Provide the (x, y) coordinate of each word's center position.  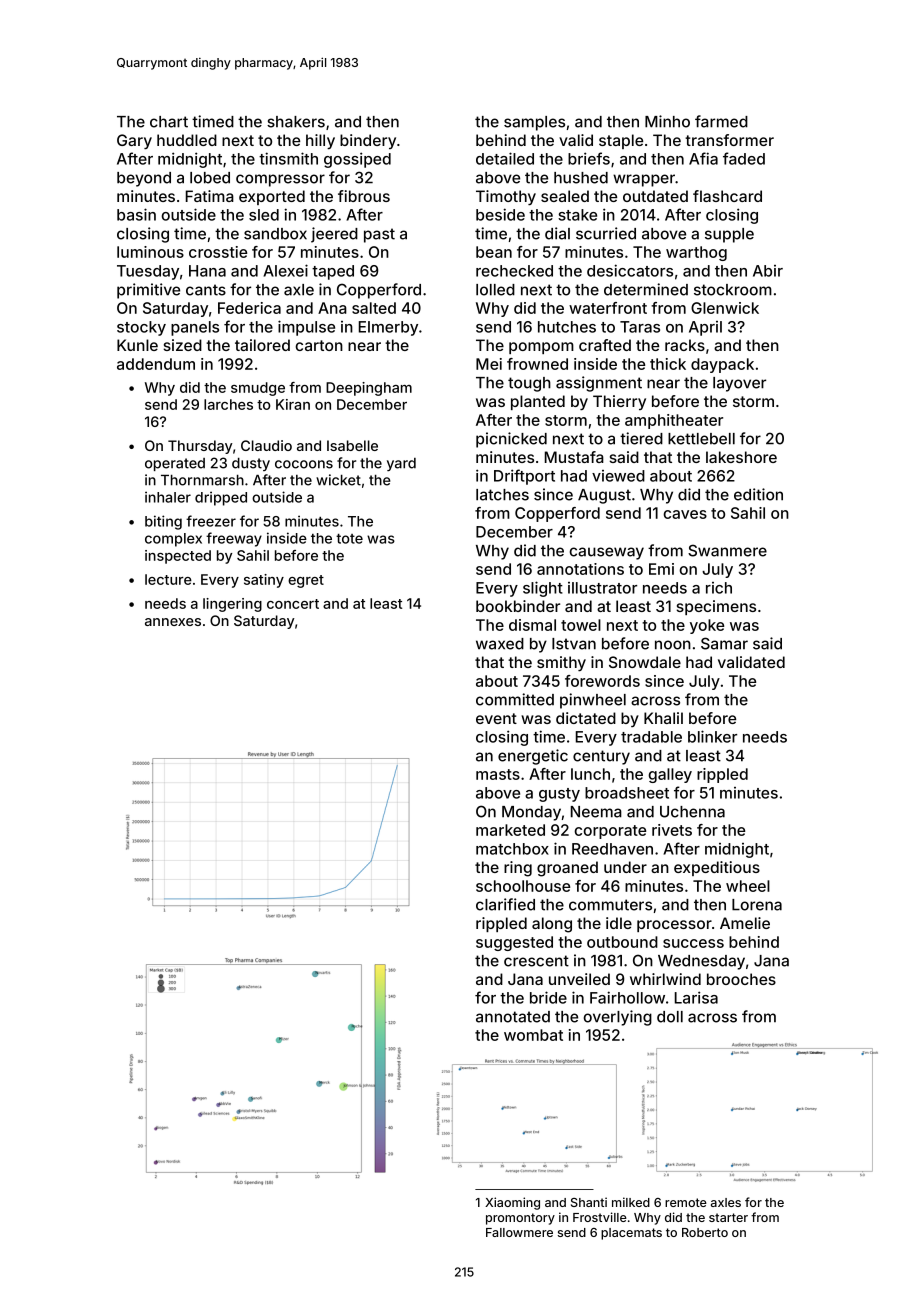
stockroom (733, 290)
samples (534, 123)
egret (306, 581)
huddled (187, 140)
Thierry (619, 402)
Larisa (696, 997)
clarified (505, 904)
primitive (148, 291)
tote (349, 539)
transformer (729, 140)
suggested (514, 943)
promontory (520, 1219)
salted (374, 308)
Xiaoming (512, 1203)
